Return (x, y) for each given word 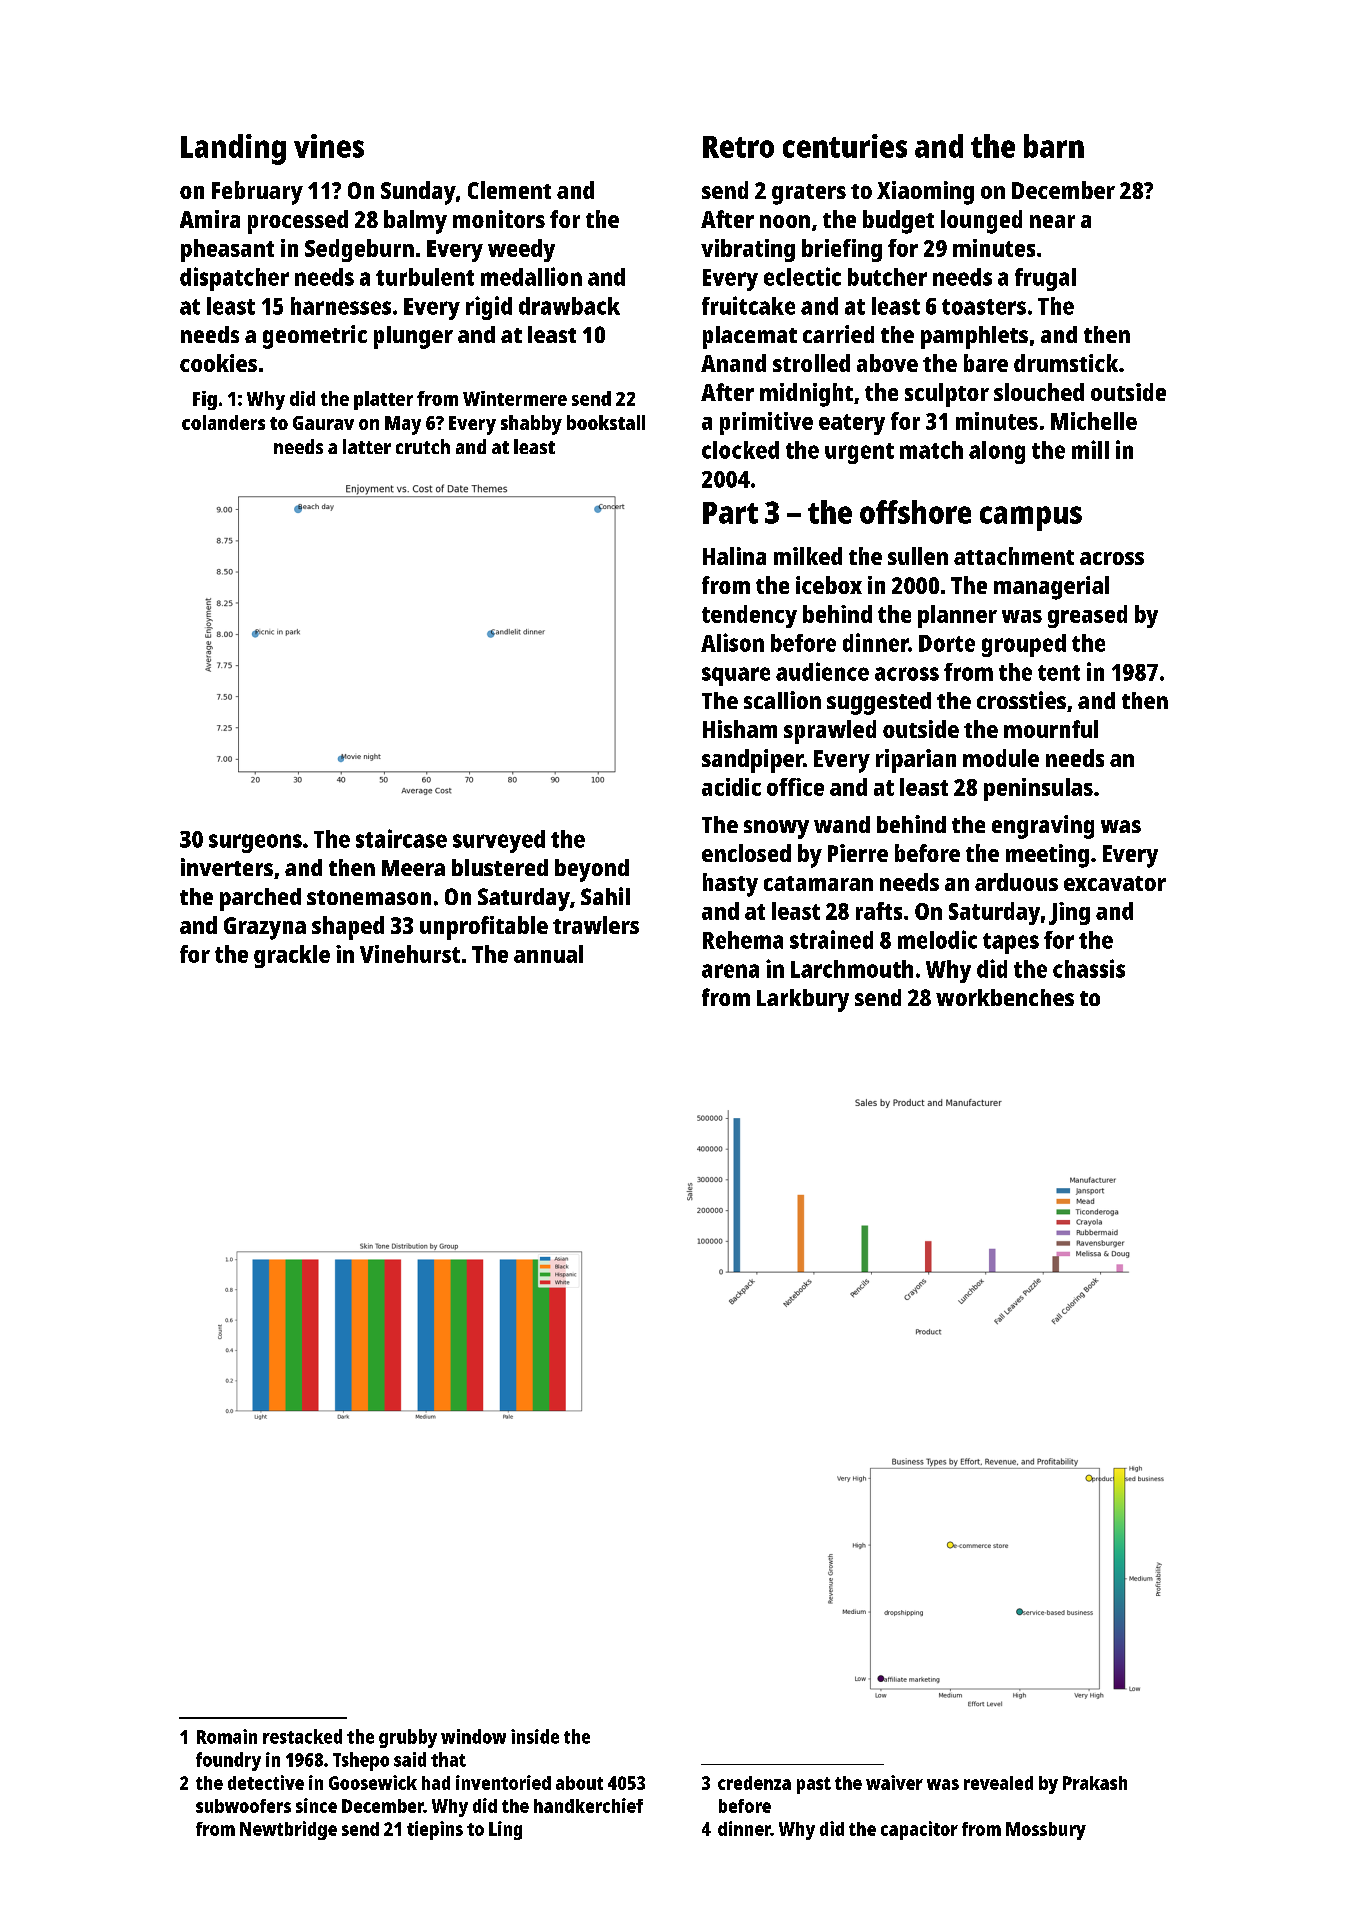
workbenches (1005, 997)
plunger (413, 337)
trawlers (596, 925)
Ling (505, 1830)
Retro (738, 147)
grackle (292, 956)
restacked (302, 1736)
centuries (845, 146)
